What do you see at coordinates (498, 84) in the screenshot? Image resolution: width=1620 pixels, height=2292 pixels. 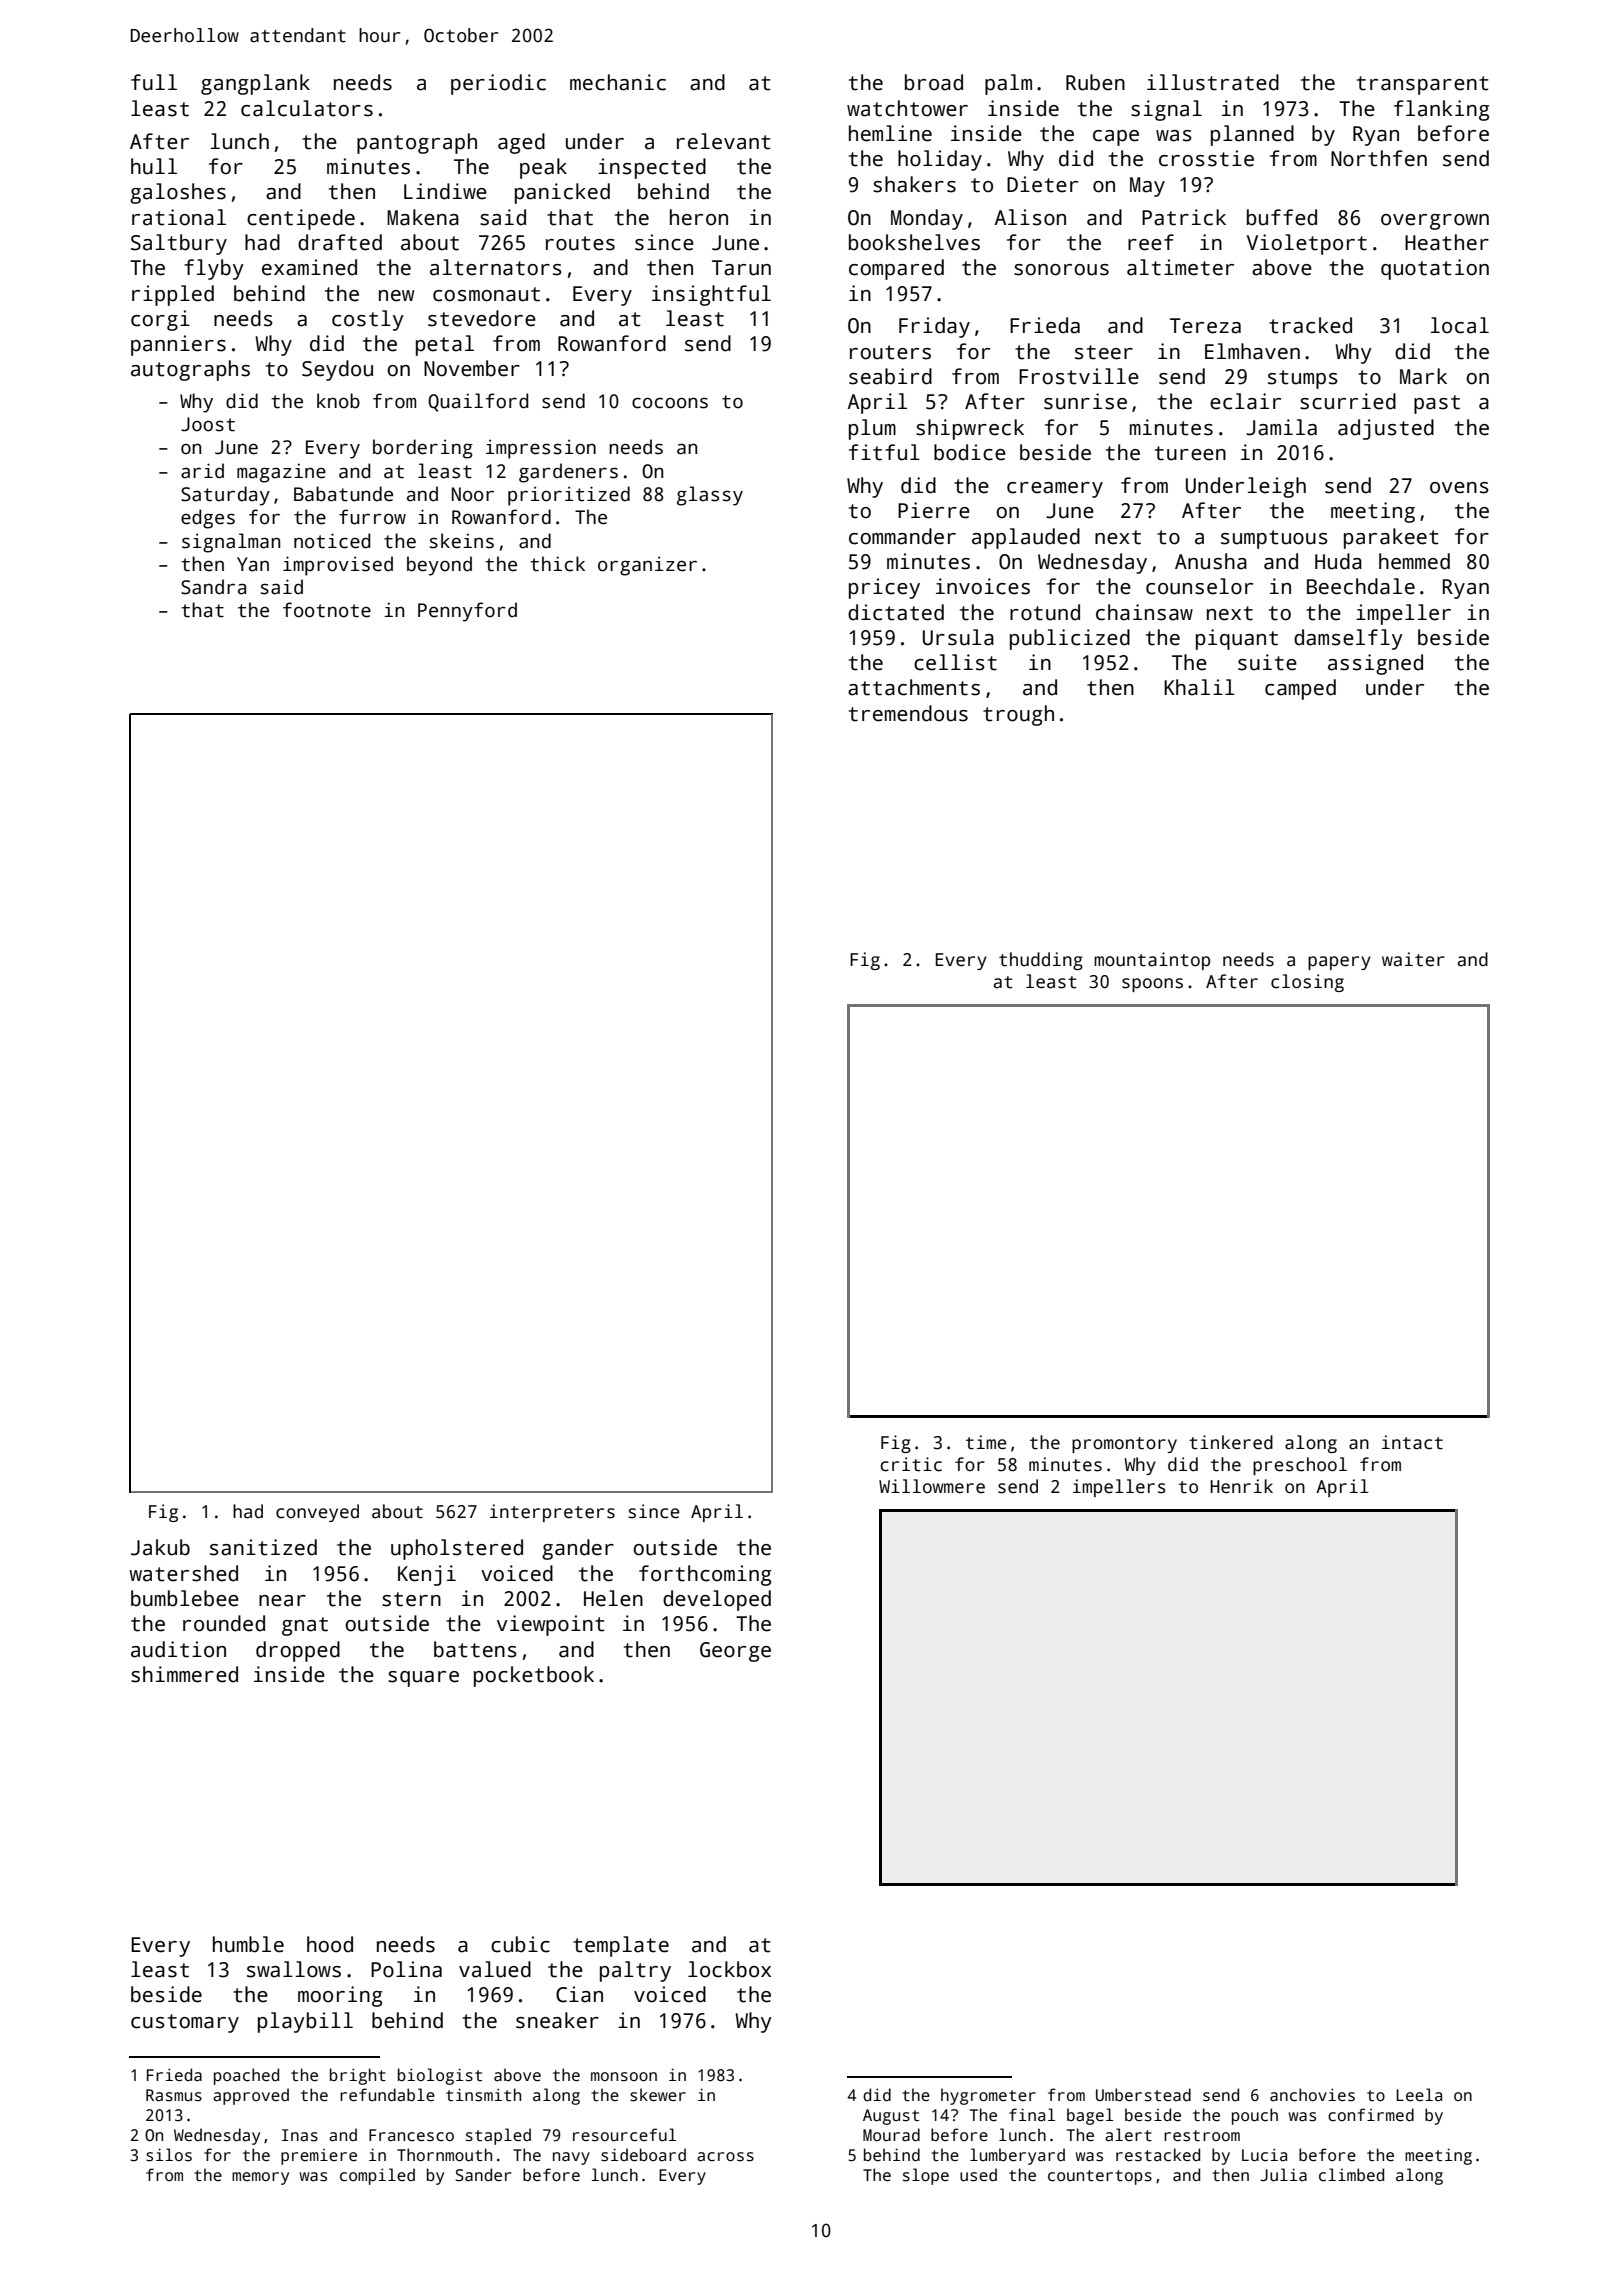 I see `periodic` at bounding box center [498, 84].
